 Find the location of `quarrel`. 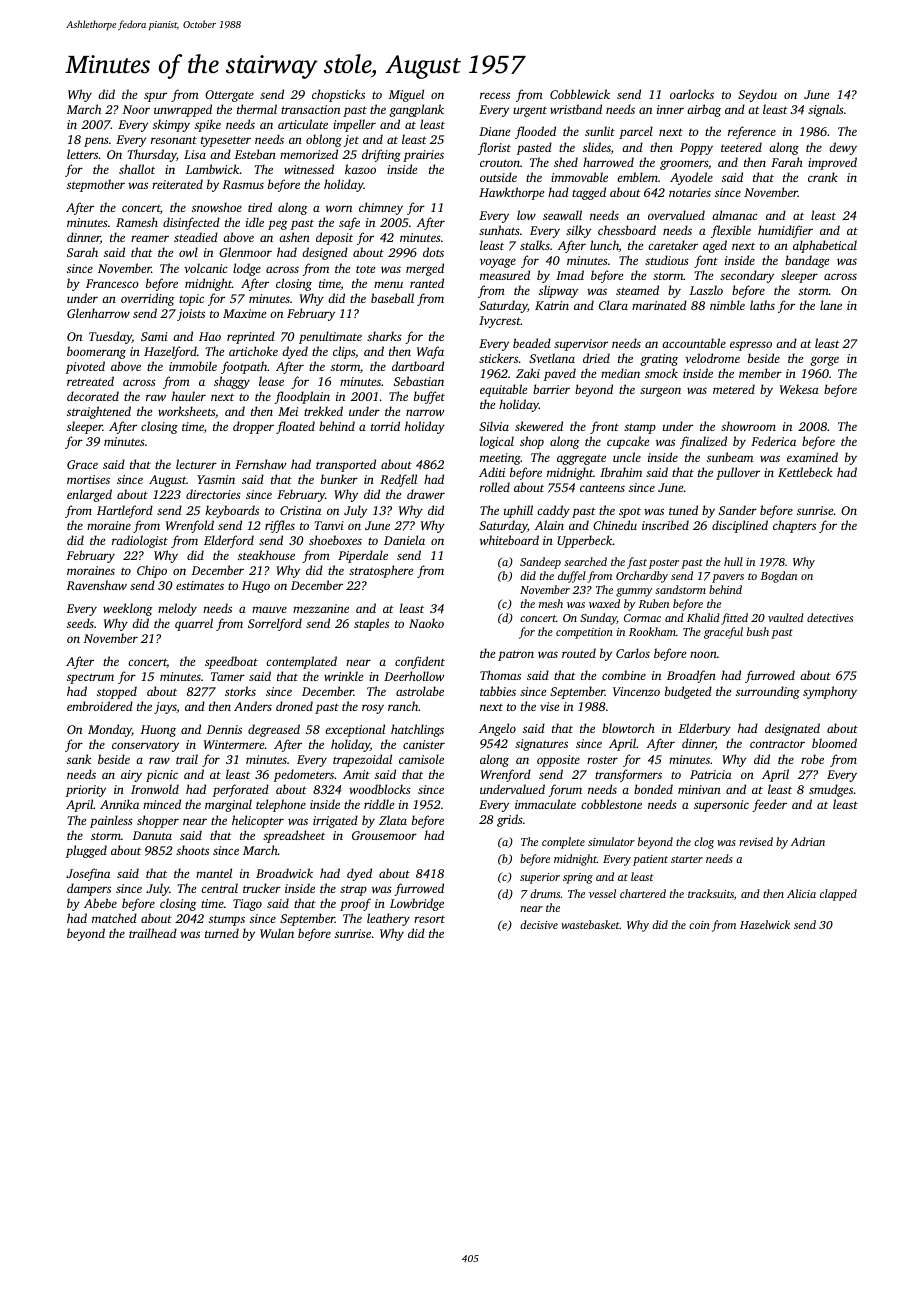

quarrel is located at coordinates (194, 624).
